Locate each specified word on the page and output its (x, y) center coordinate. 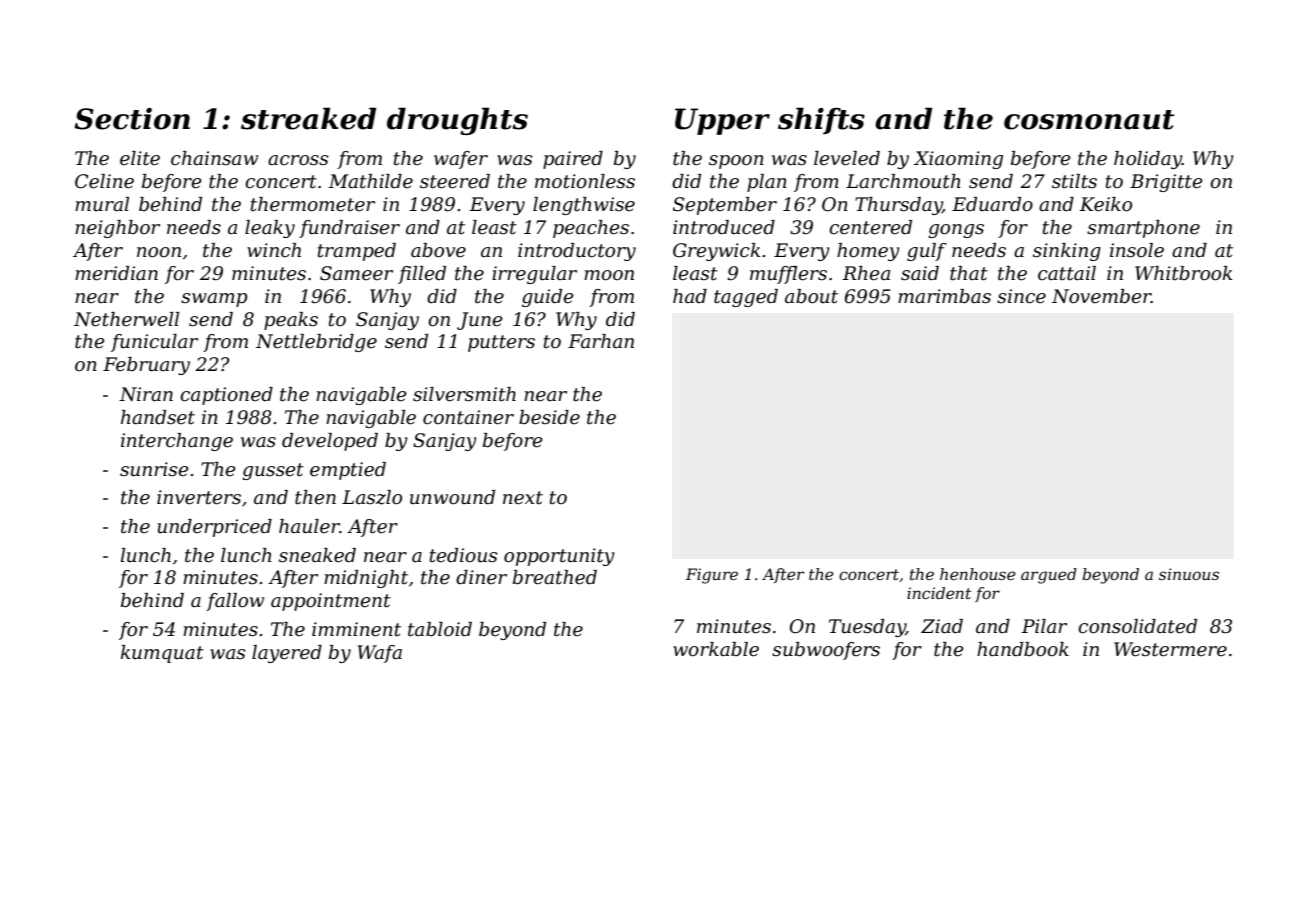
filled (422, 275)
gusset (273, 471)
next (523, 498)
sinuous (1189, 574)
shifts (821, 121)
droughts (457, 121)
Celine (104, 181)
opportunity (559, 557)
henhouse (978, 574)
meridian (116, 273)
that (969, 273)
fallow (235, 602)
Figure (712, 576)
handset (158, 417)
